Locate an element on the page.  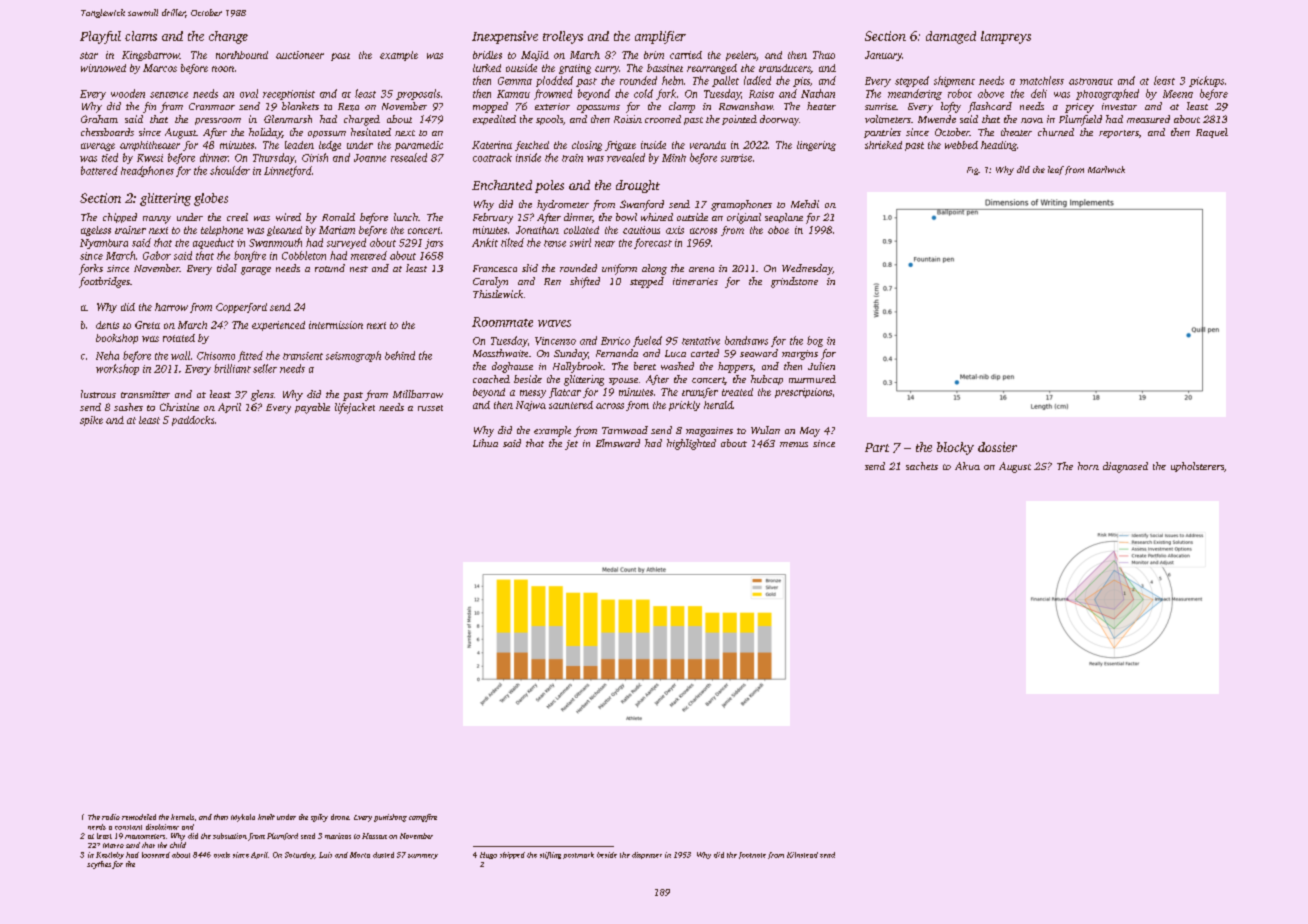
upholsterers is located at coordinates (1197, 467).
